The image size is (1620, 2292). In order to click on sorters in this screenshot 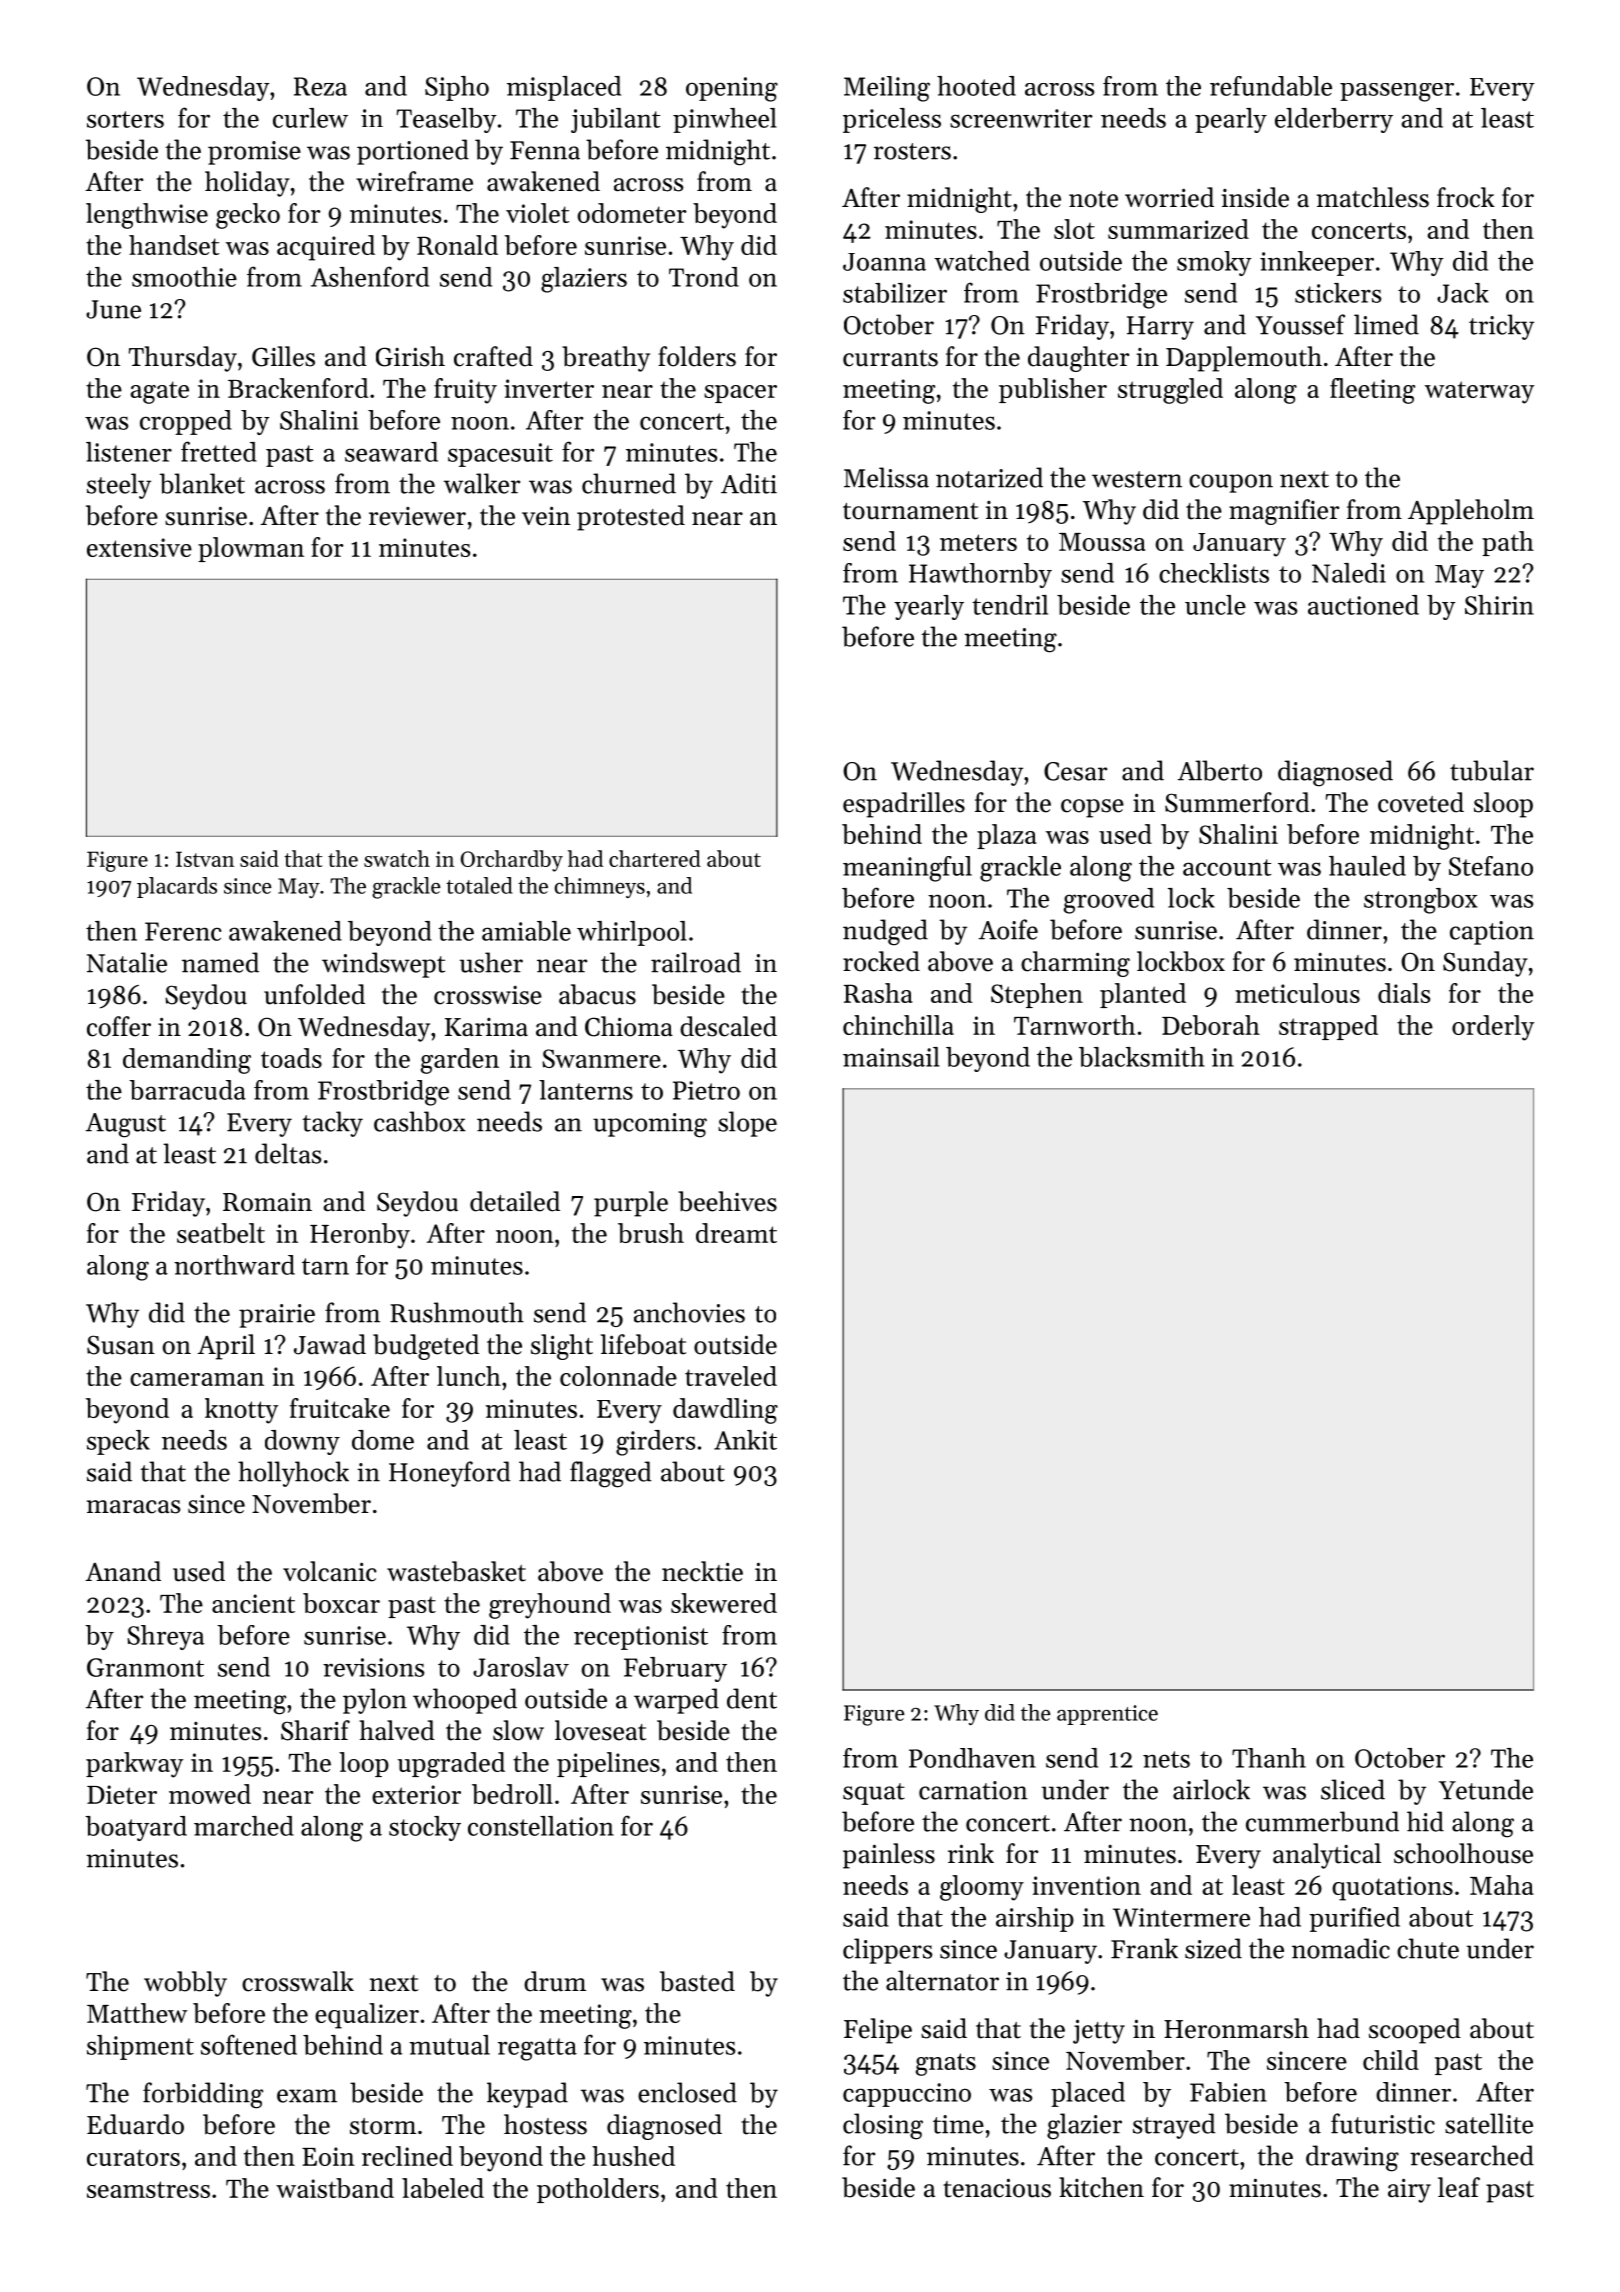, I will do `click(125, 119)`.
